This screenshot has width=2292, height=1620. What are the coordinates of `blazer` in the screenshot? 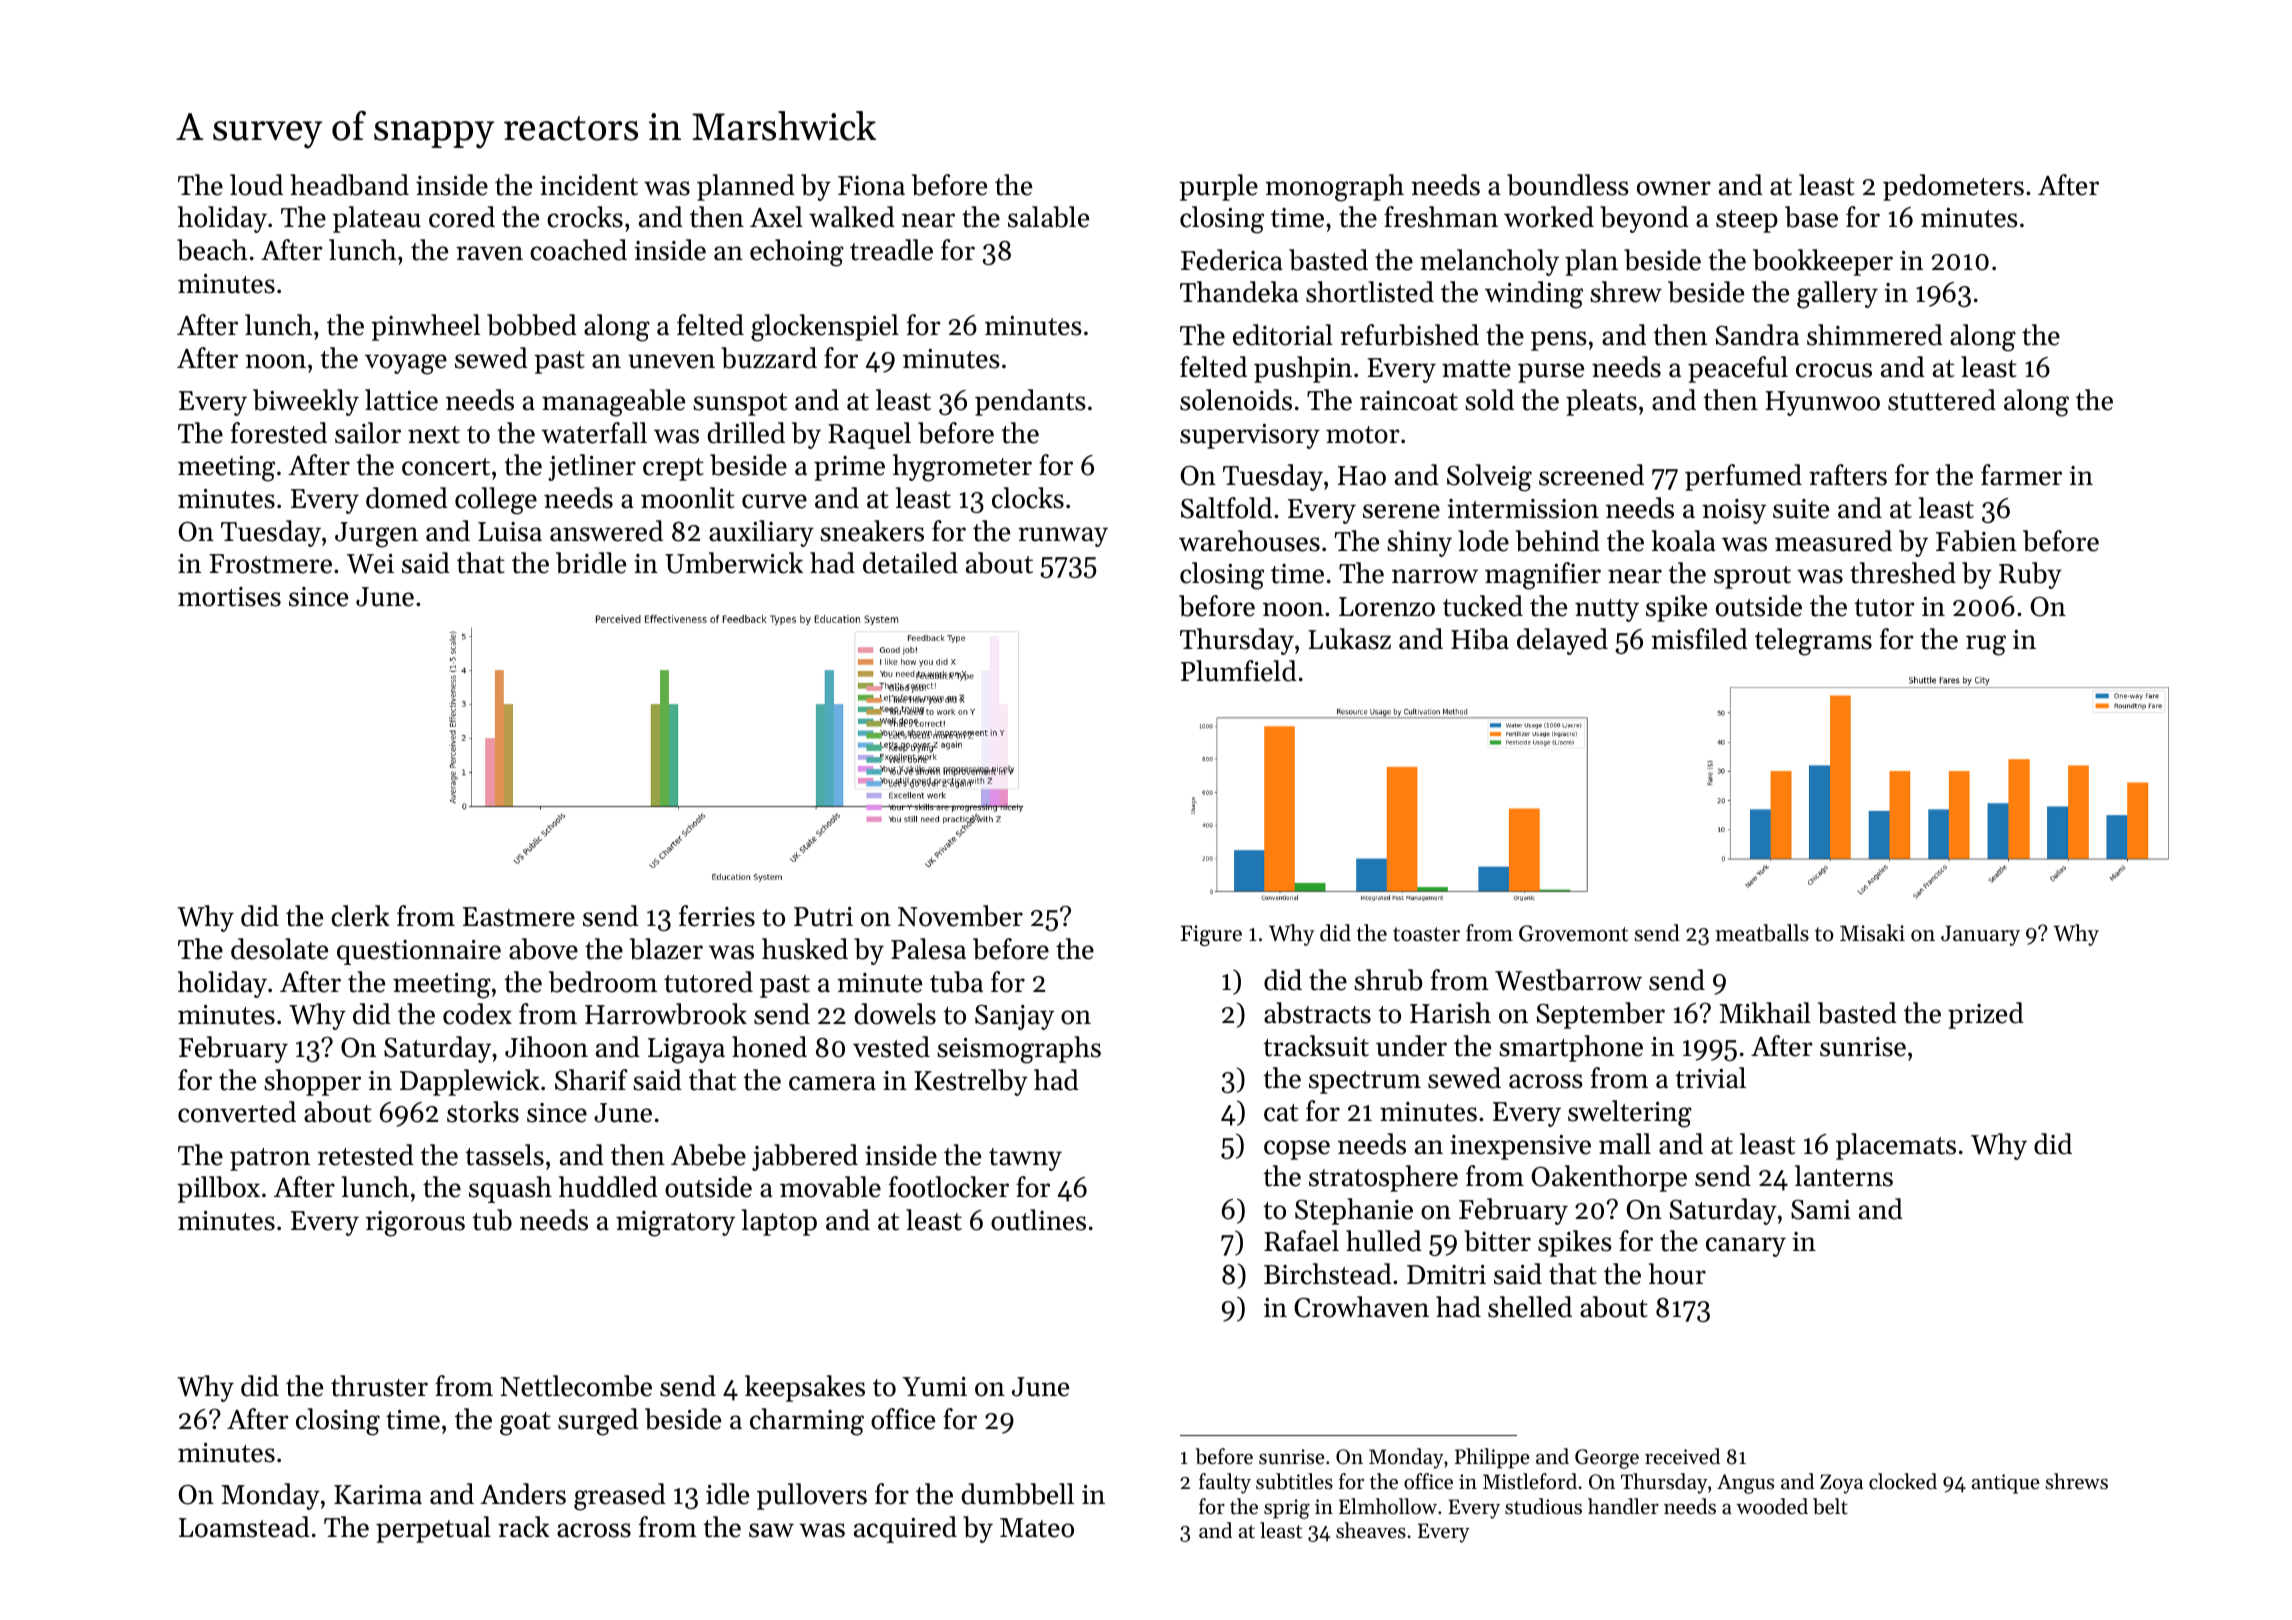 It's located at (666, 949).
